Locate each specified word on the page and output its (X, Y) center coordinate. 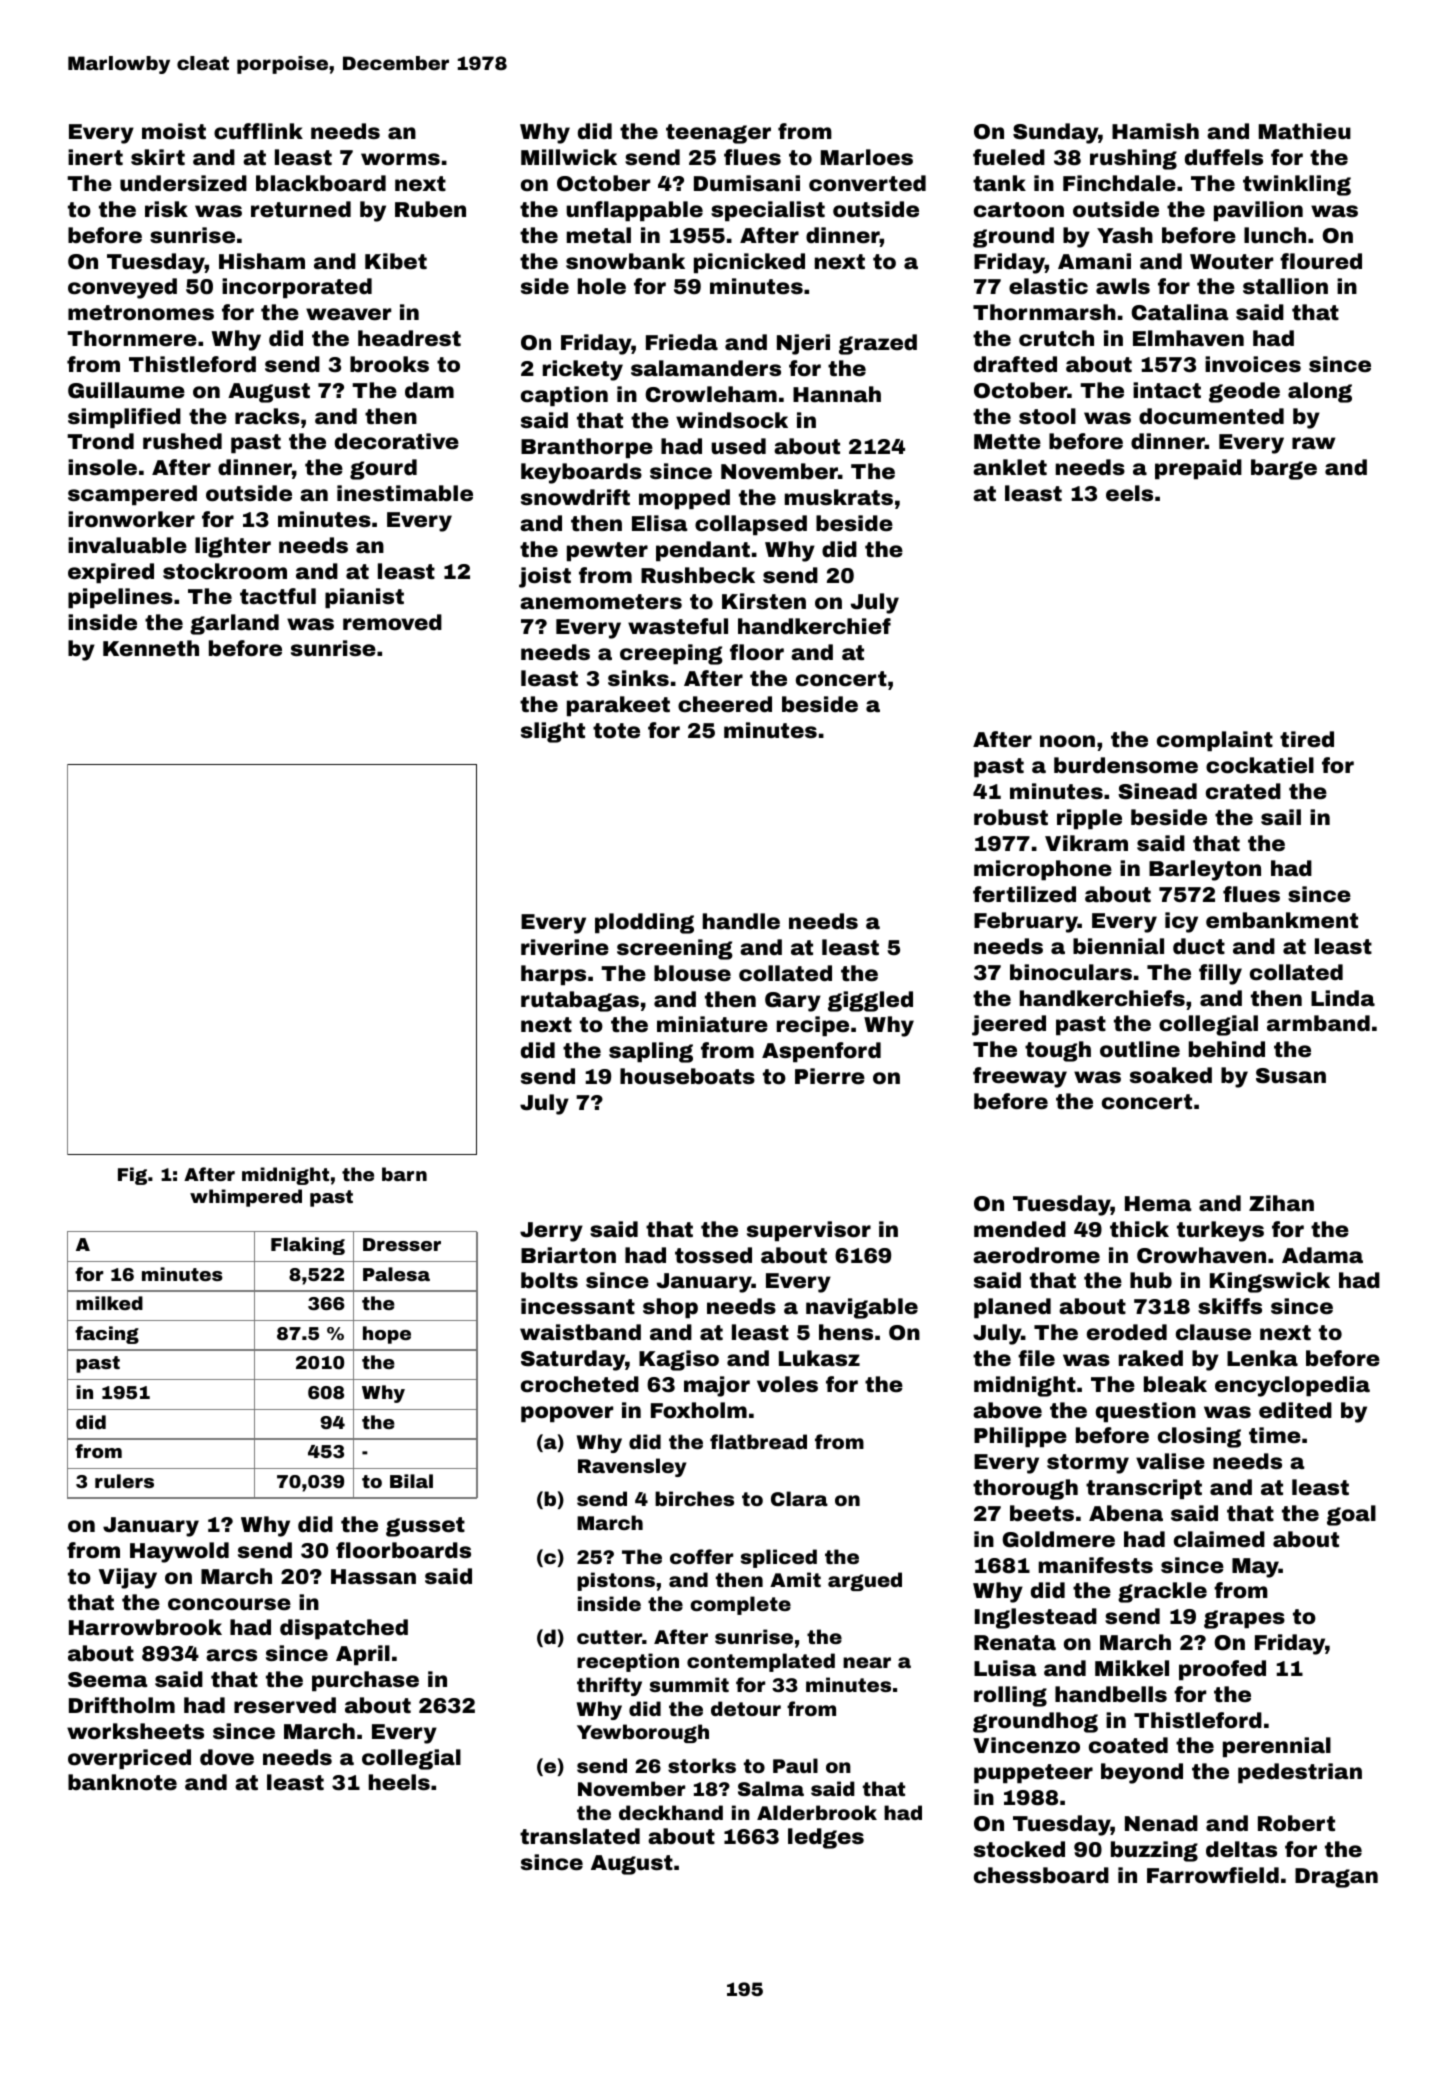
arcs (231, 1655)
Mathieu (1305, 131)
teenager (718, 134)
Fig (132, 1176)
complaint (1215, 741)
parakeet (618, 706)
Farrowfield (1213, 1875)
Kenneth (151, 648)
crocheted (580, 1384)
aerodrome (1036, 1255)
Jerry (551, 1232)
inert (95, 157)
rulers (124, 1481)
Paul (795, 1765)
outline (1140, 1049)
